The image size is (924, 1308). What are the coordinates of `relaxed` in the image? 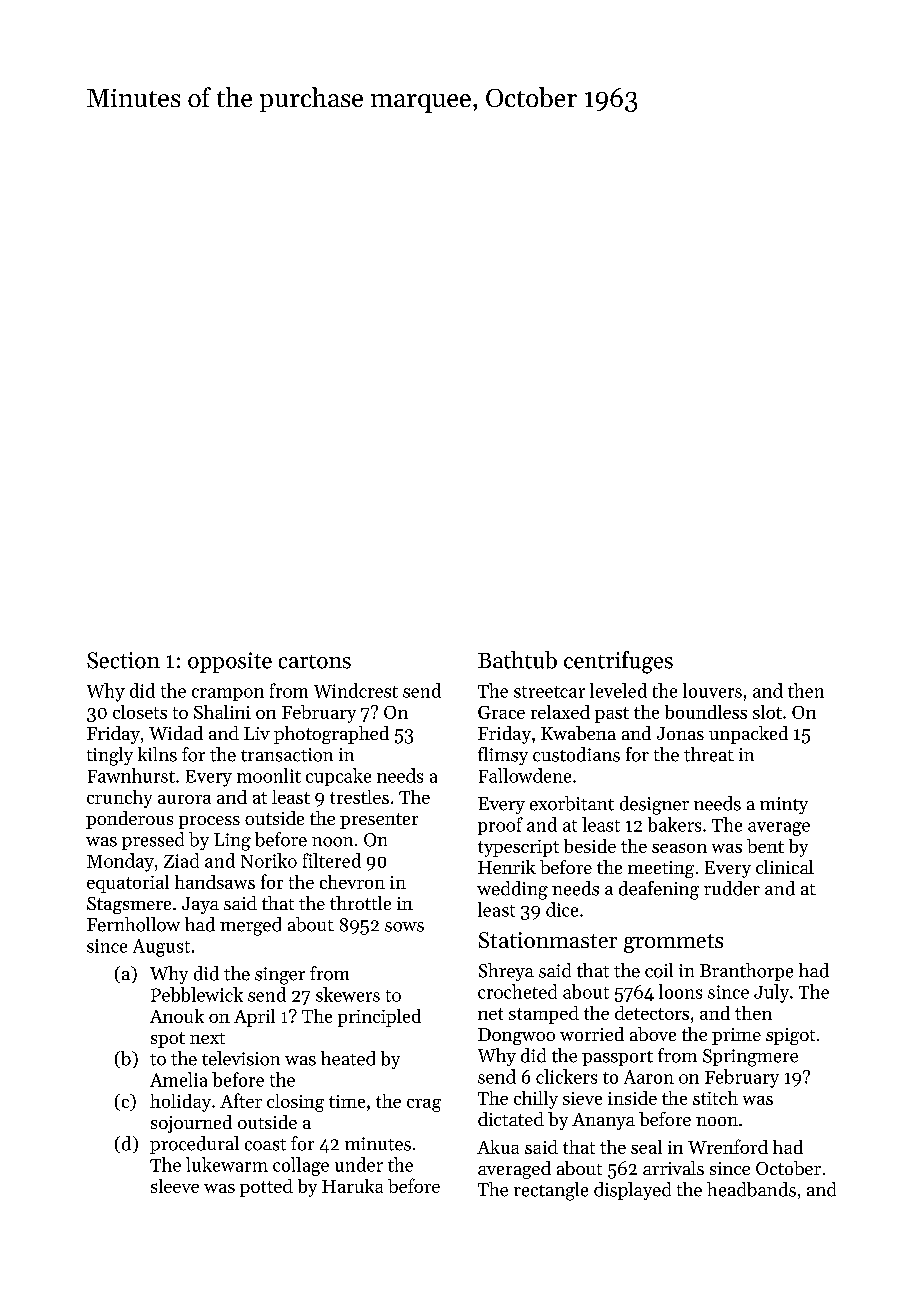 It's located at (560, 712).
